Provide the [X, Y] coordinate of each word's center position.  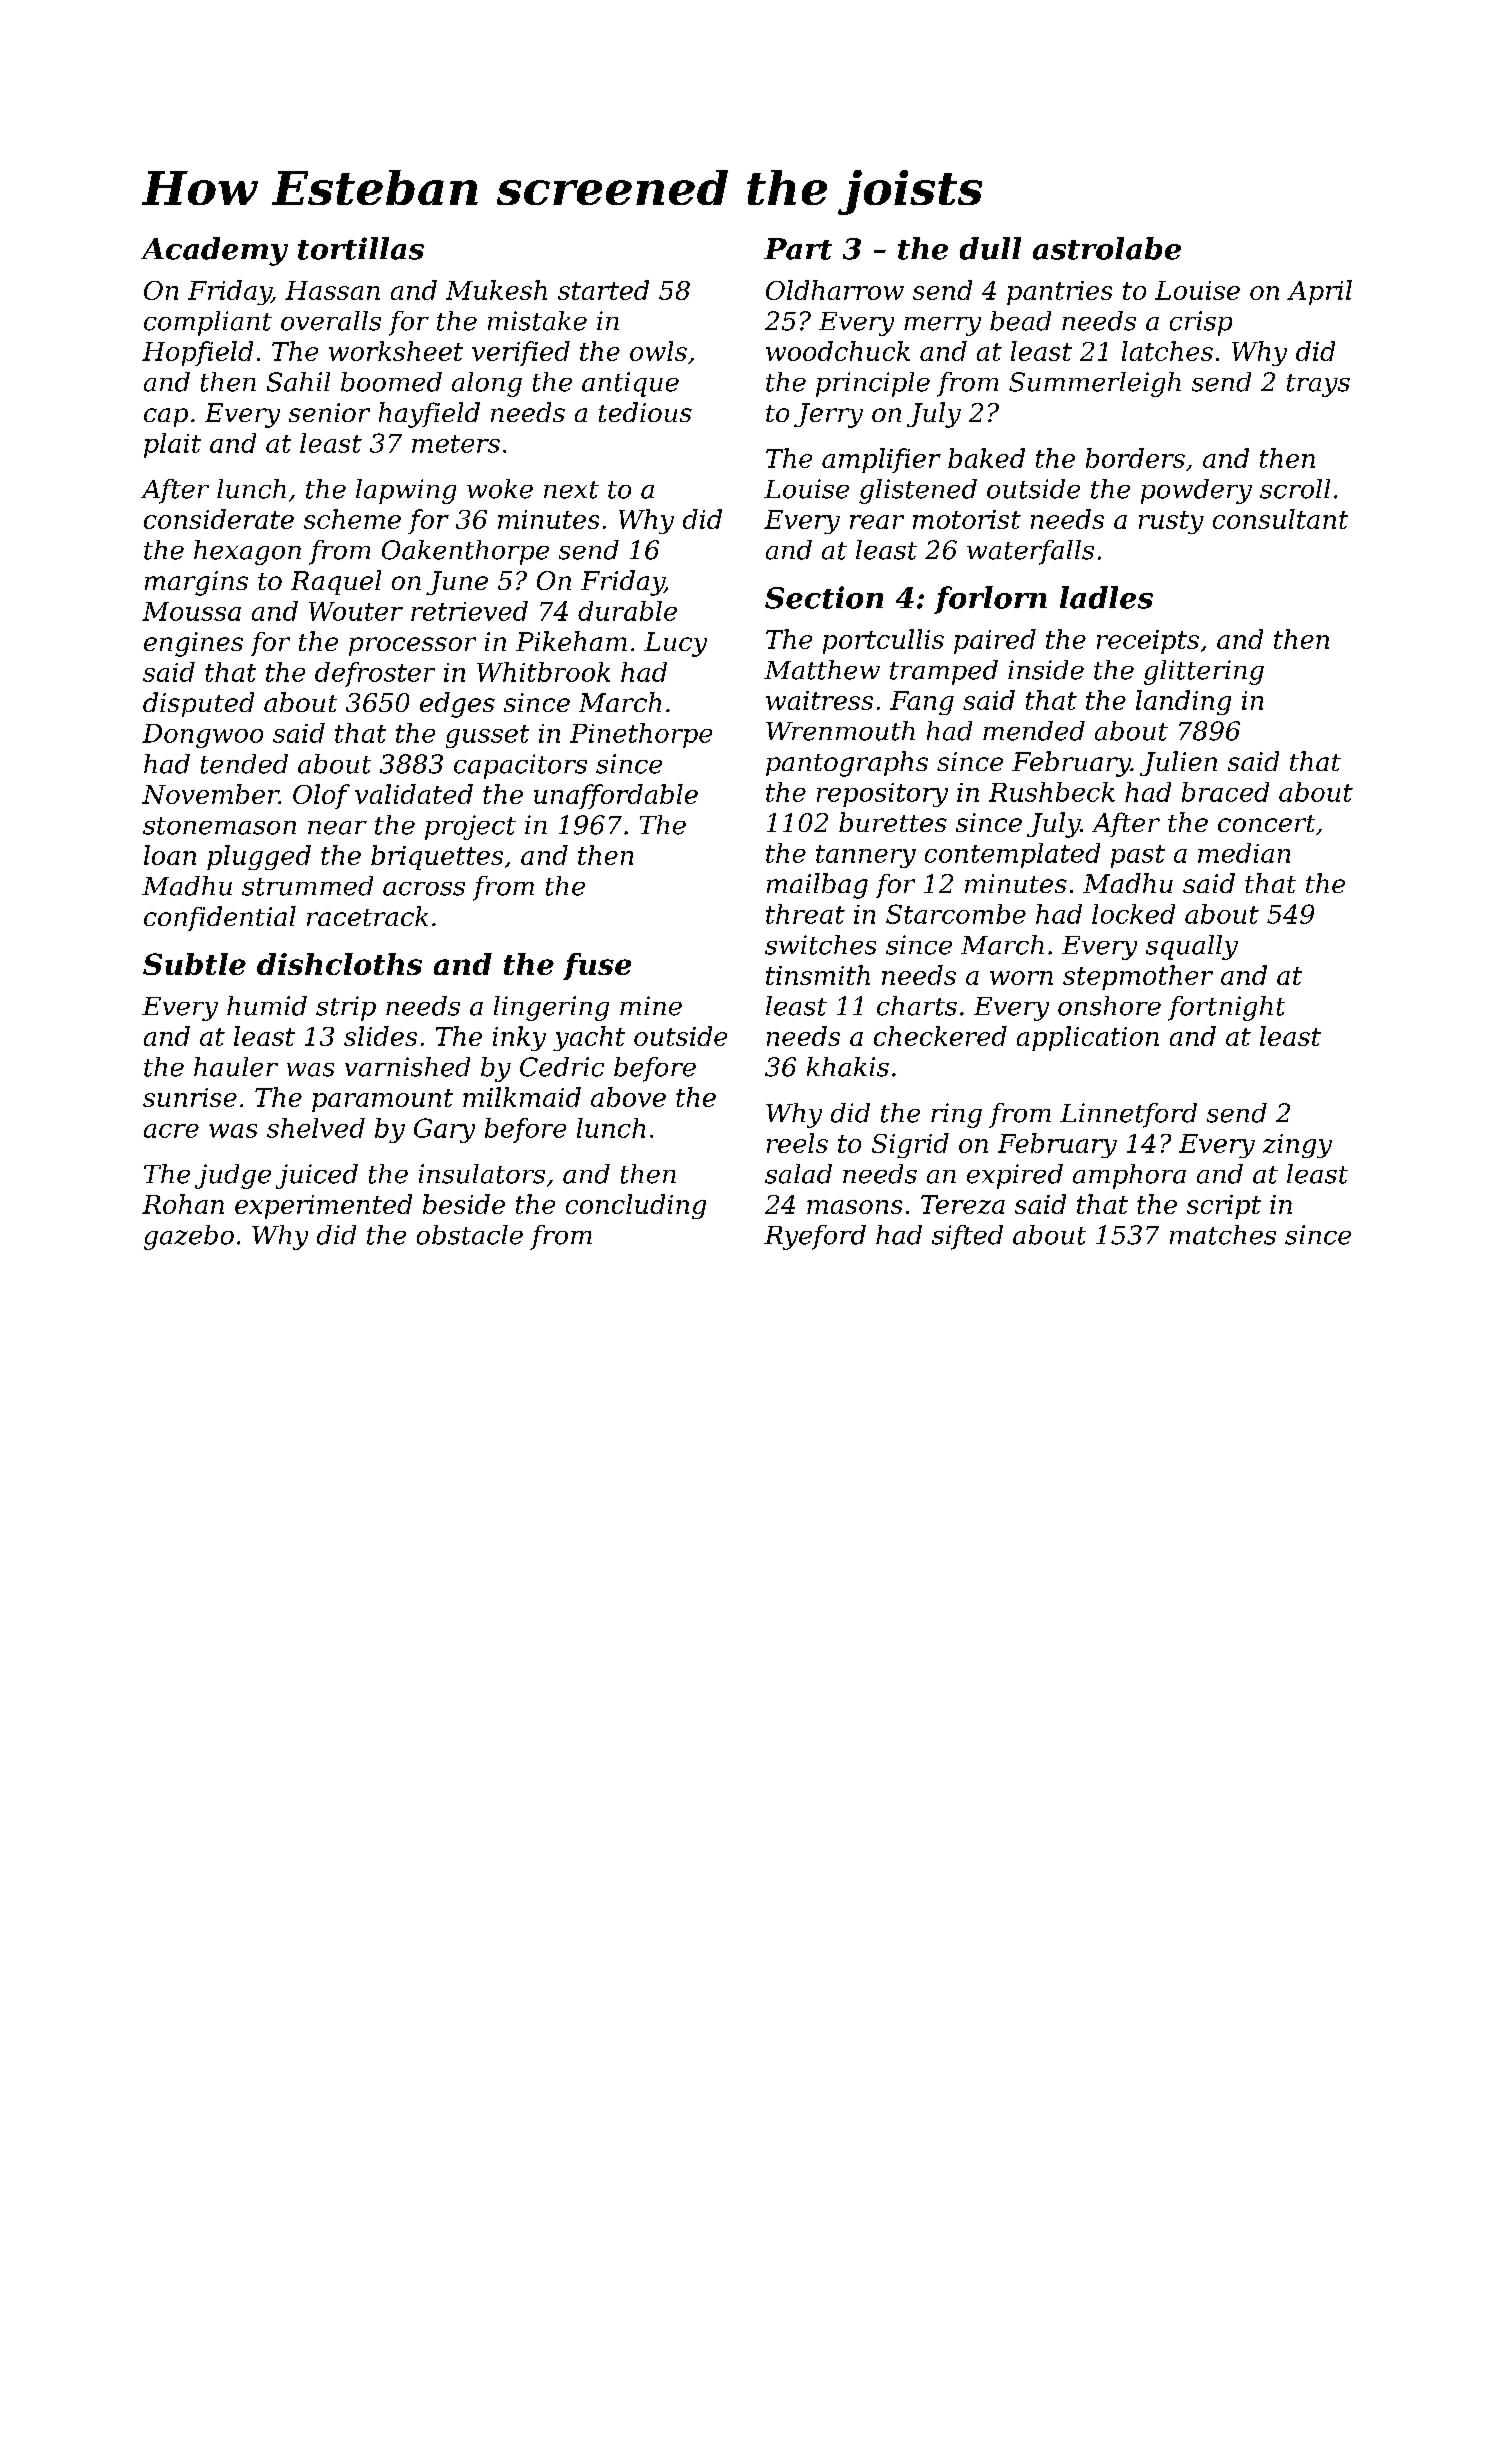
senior [329, 412]
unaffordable [616, 796]
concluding [636, 1206]
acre [171, 1131]
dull [990, 248]
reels [797, 1143]
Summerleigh [1095, 384]
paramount [382, 1100]
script [1224, 1207]
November [210, 794]
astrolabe [1107, 248]
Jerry [828, 415]
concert [1266, 823]
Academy [214, 251]
